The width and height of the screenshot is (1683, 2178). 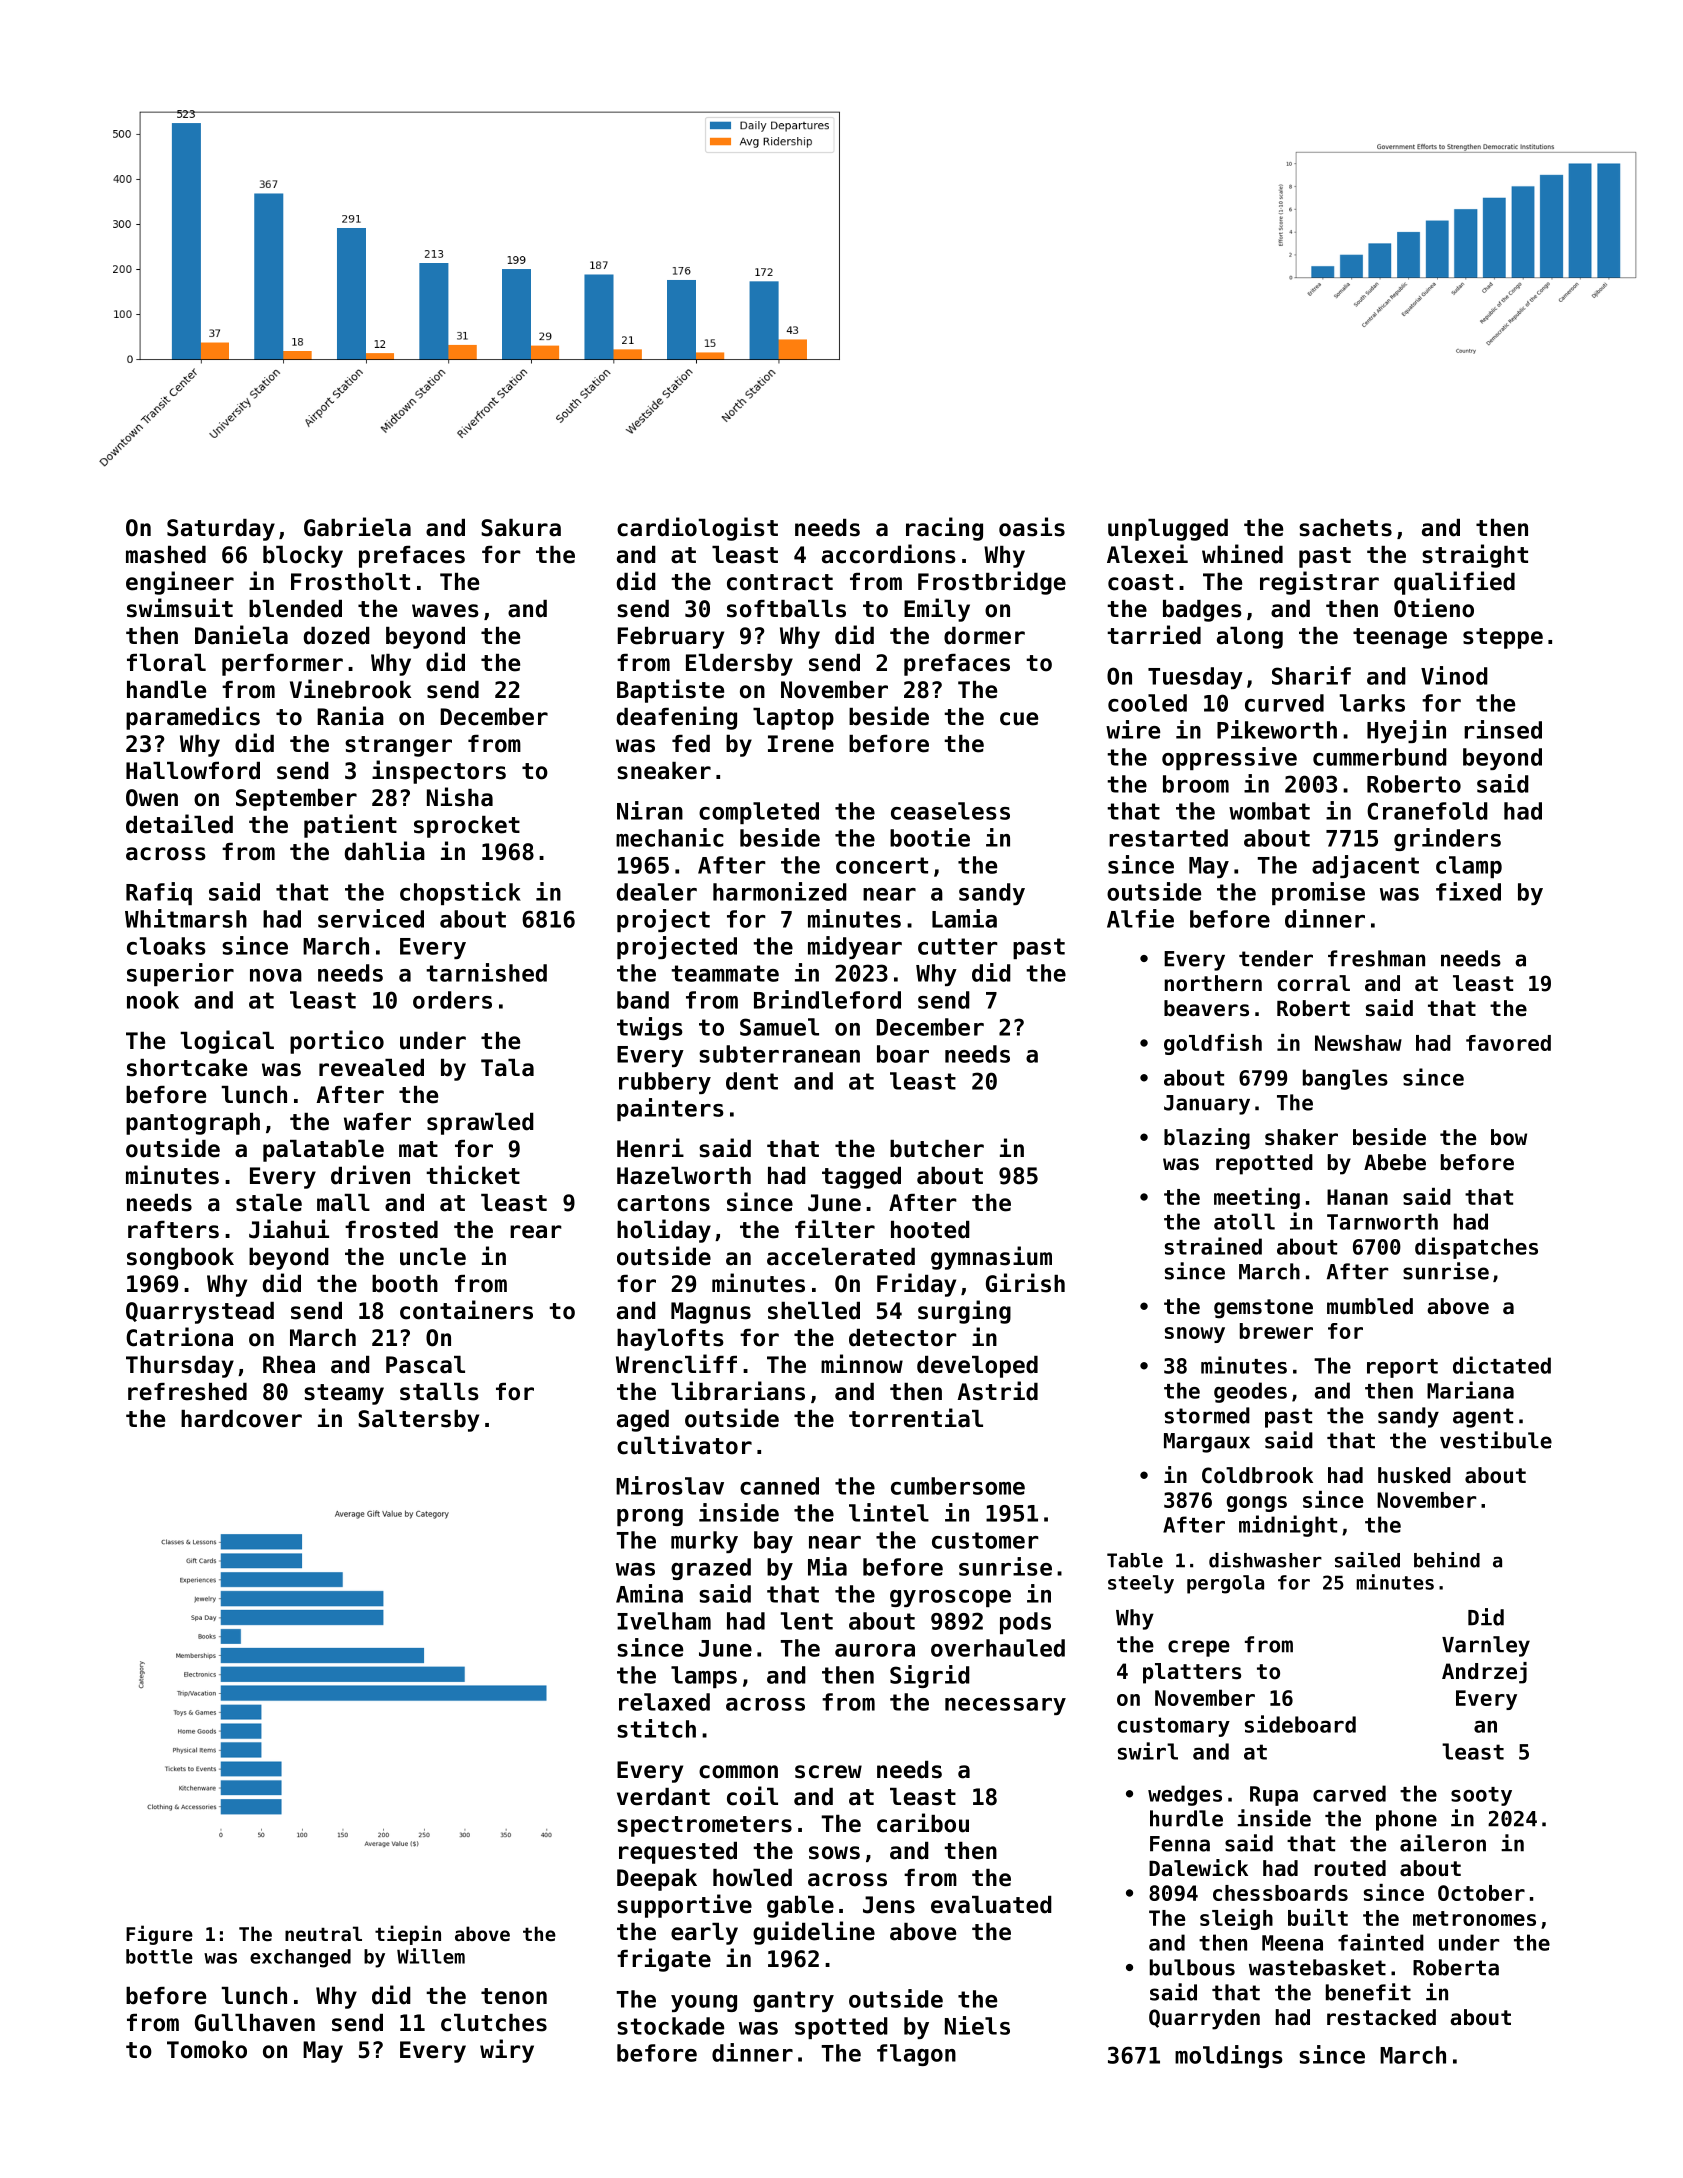 What do you see at coordinates (1496, 1440) in the screenshot?
I see `vestibule` at bounding box center [1496, 1440].
